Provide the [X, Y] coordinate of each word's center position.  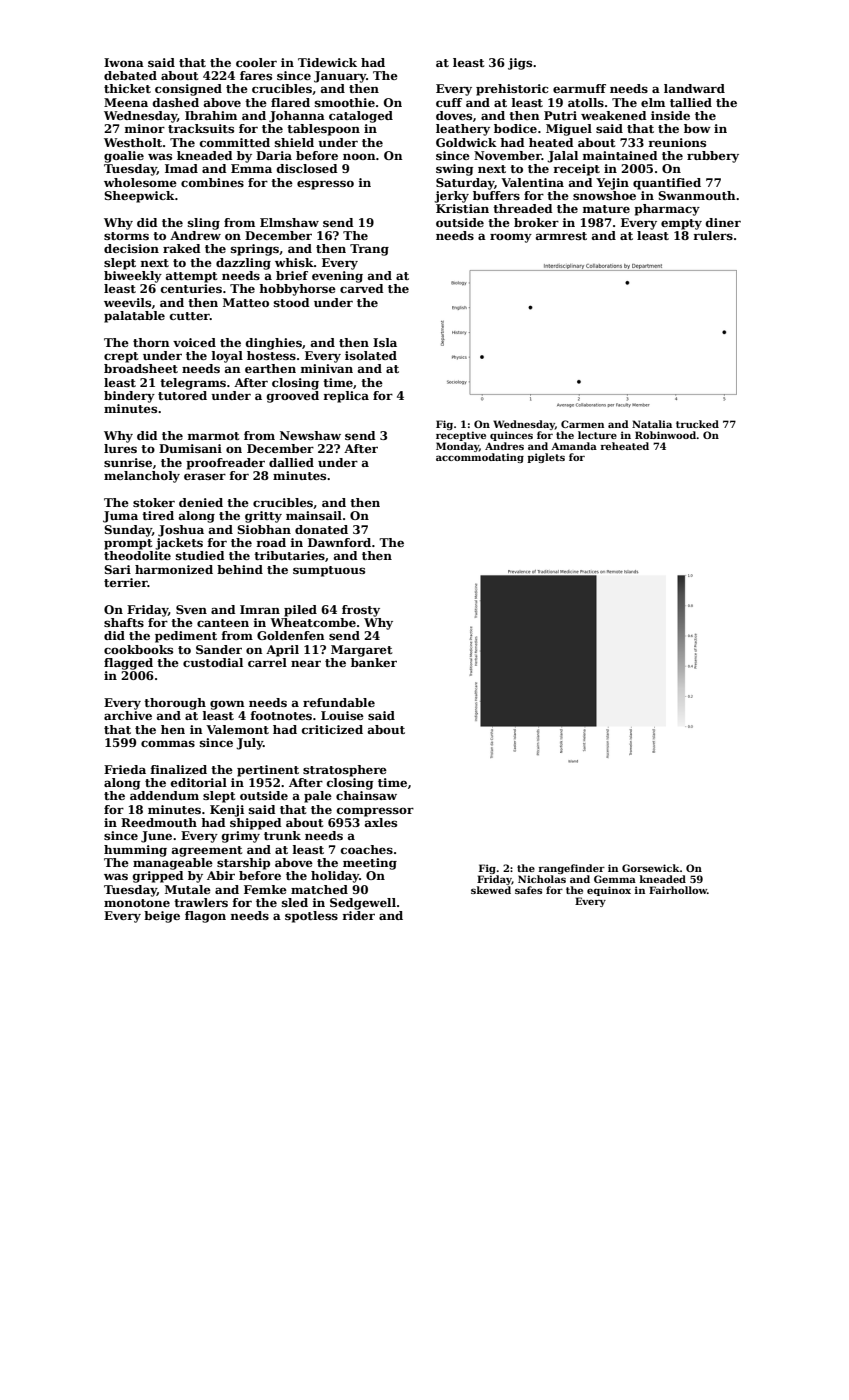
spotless [311, 917]
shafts [124, 622]
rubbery [713, 157]
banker [374, 662]
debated [130, 75]
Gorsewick [651, 868]
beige [162, 917]
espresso [325, 185]
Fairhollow [678, 890]
